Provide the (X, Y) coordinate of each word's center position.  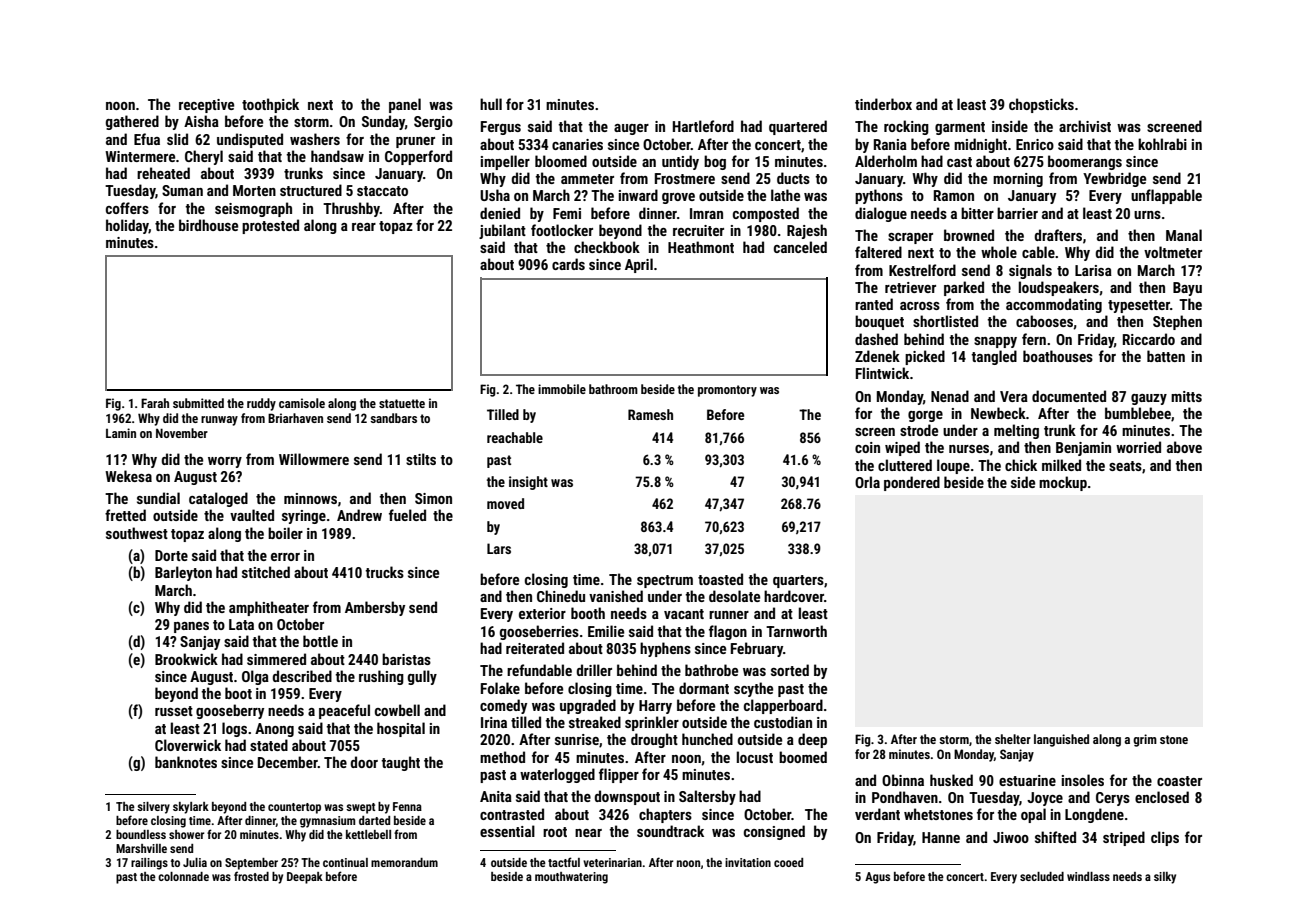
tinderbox (883, 104)
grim (1145, 740)
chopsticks (1041, 105)
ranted (874, 304)
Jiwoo (1011, 837)
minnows (310, 498)
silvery (153, 808)
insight (528, 483)
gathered (132, 122)
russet (174, 711)
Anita (496, 796)
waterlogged (557, 775)
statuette (402, 403)
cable (1038, 252)
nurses (969, 449)
